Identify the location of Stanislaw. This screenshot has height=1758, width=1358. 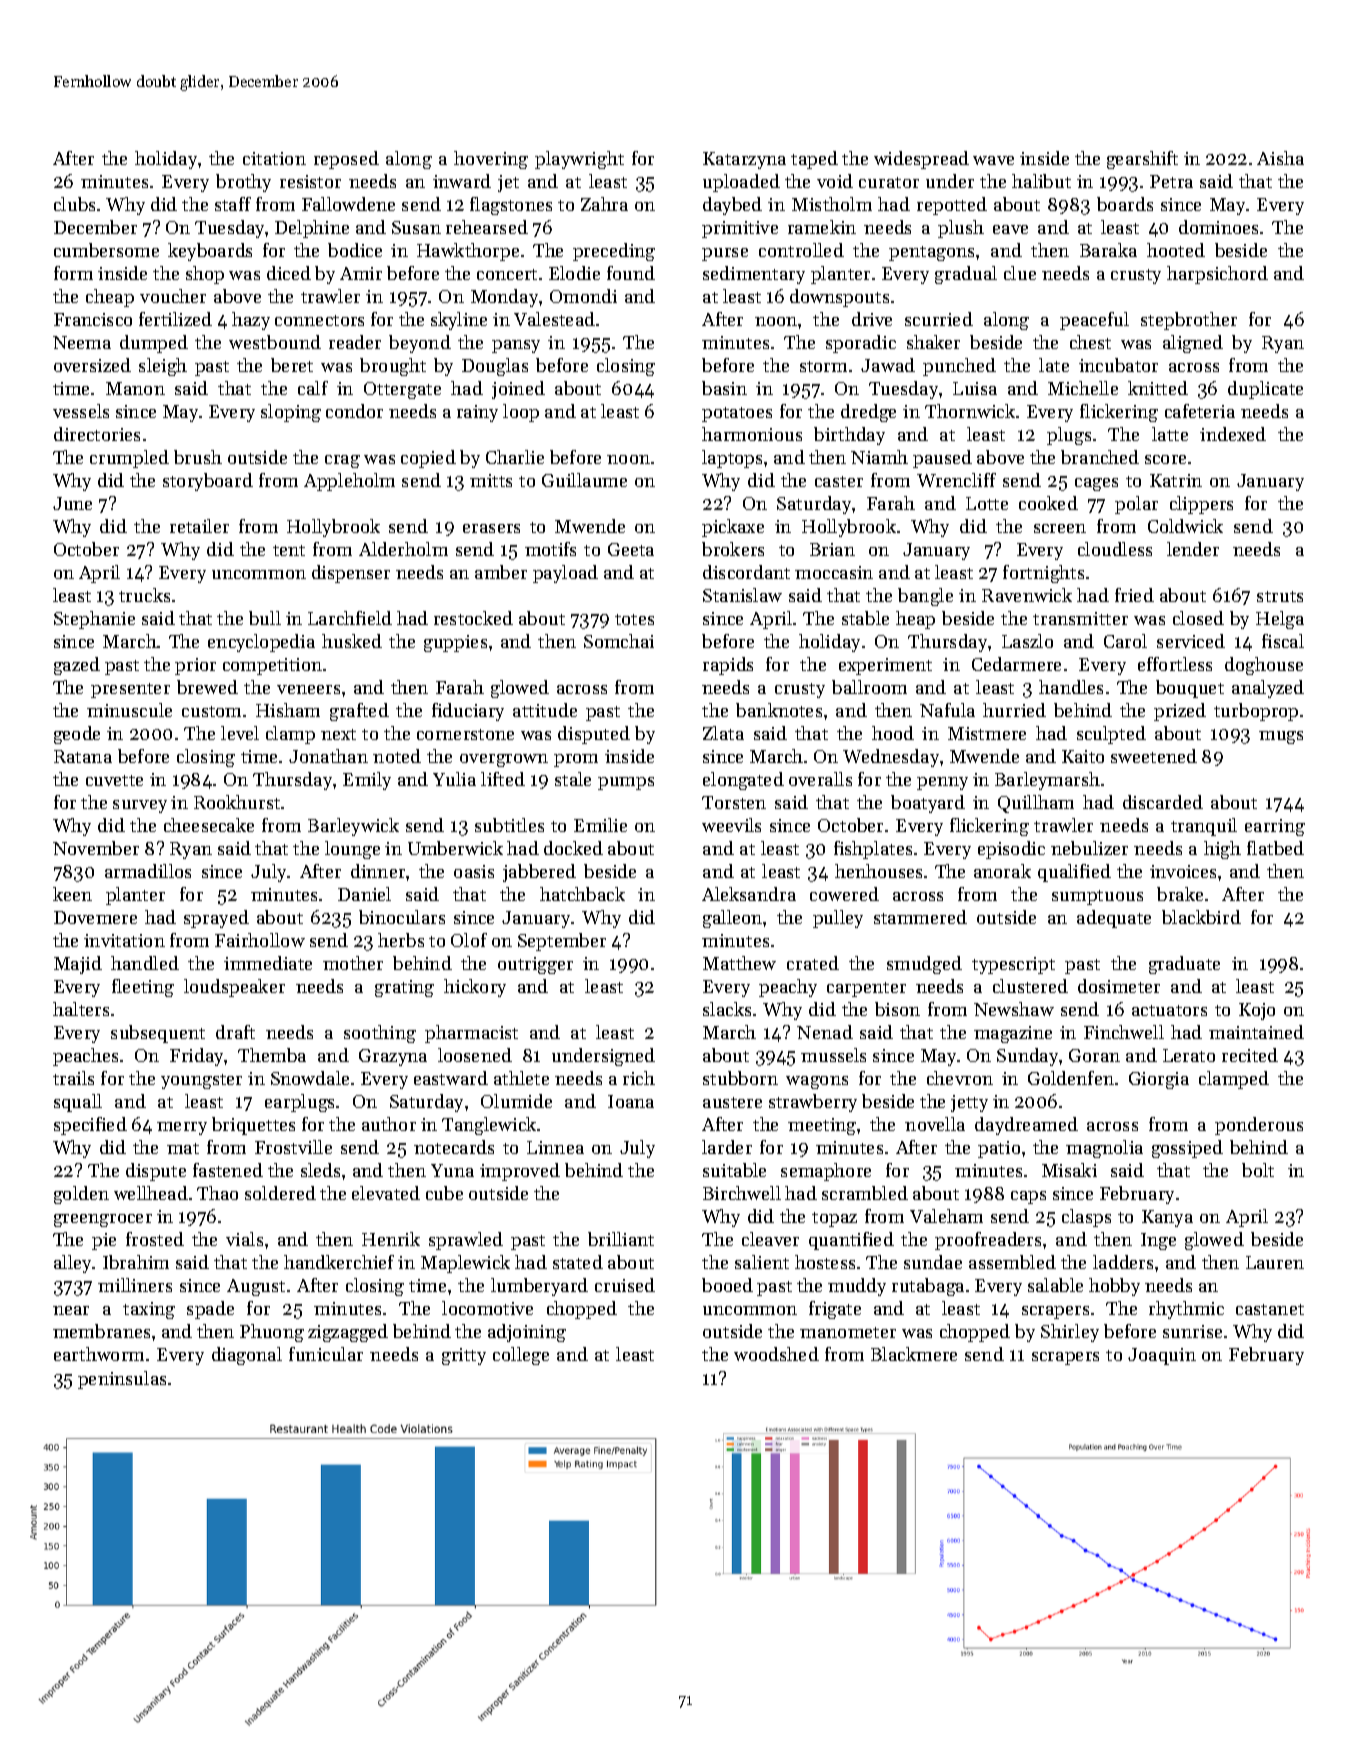
(742, 595).
